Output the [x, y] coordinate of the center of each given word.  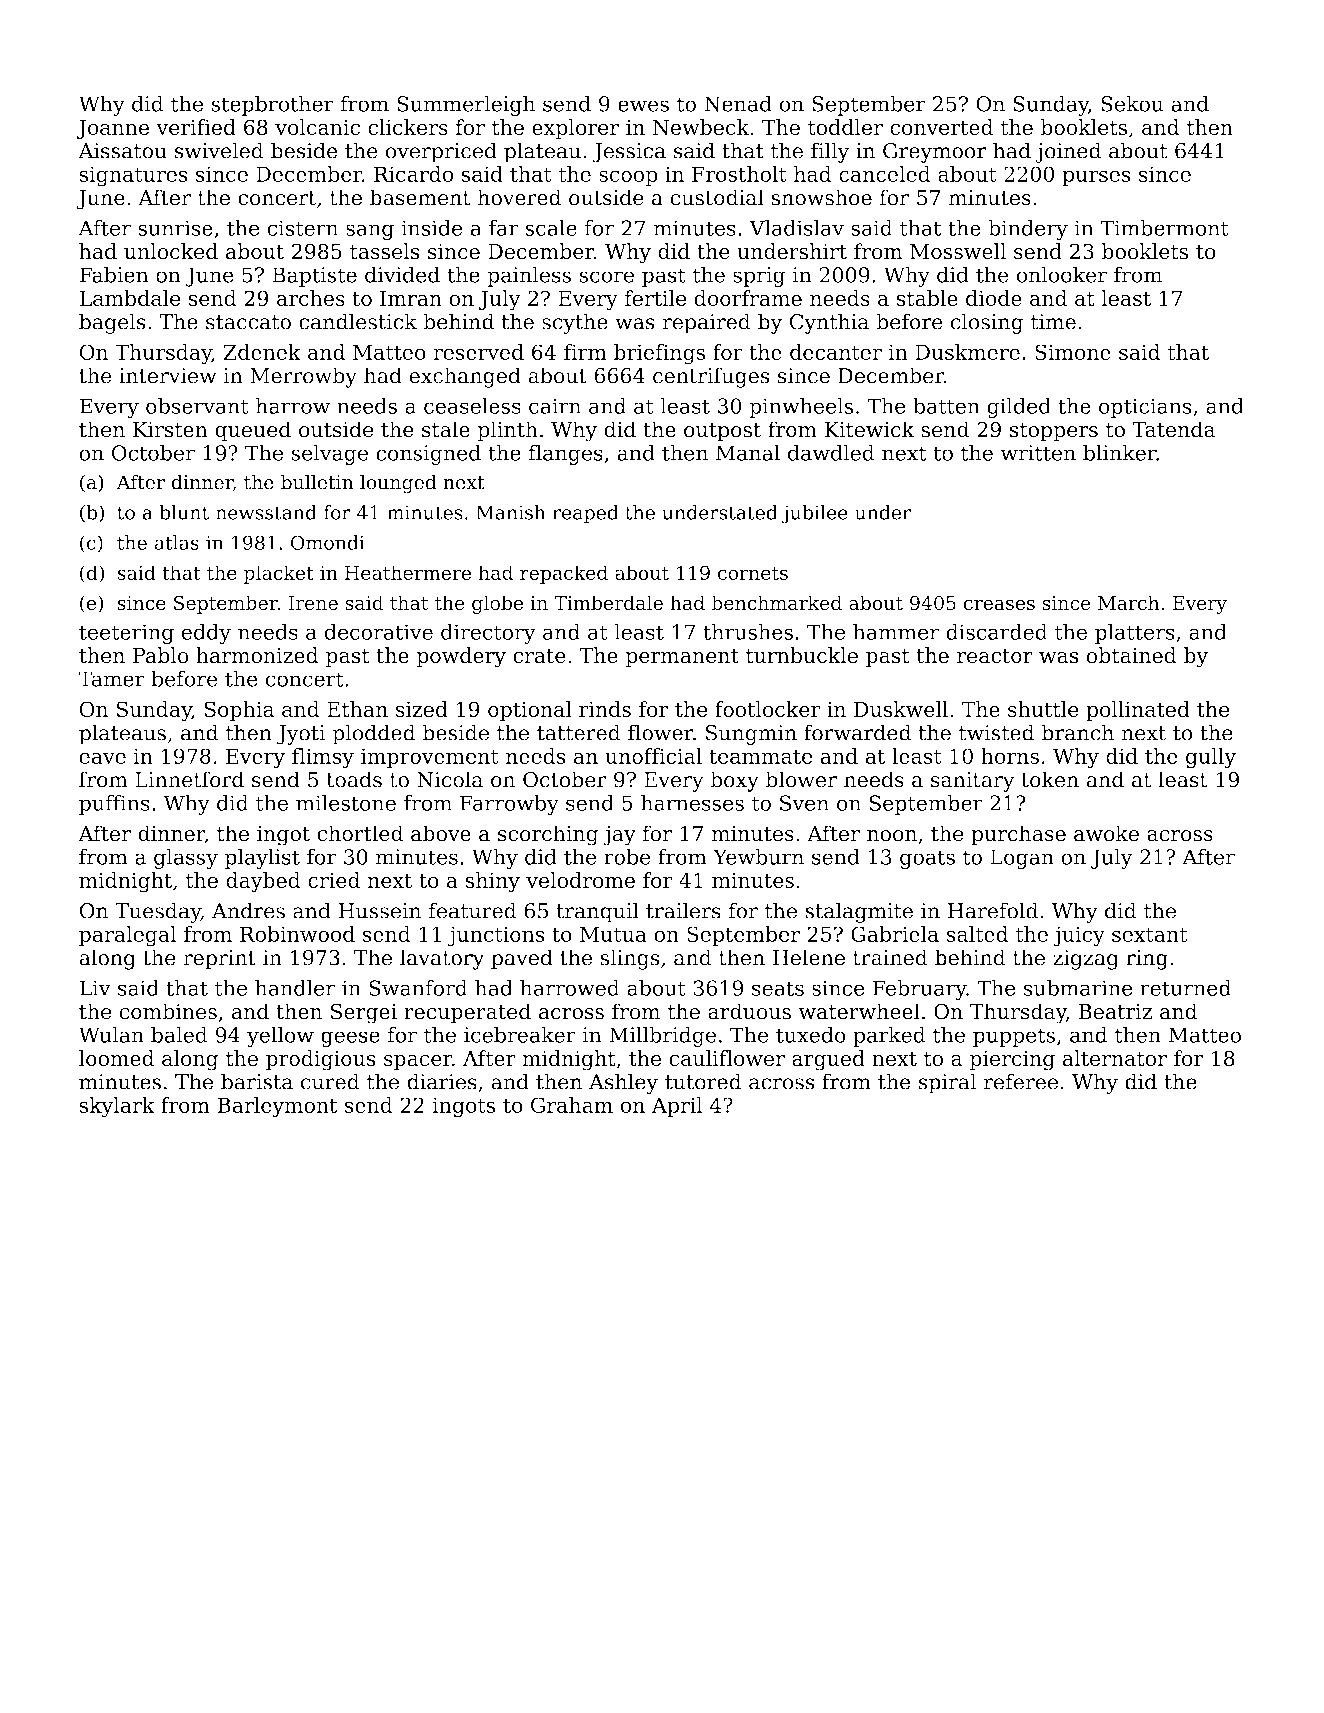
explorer [575, 129]
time [1053, 322]
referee [1021, 1081]
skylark [117, 1107]
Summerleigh [466, 105]
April [677, 1107]
